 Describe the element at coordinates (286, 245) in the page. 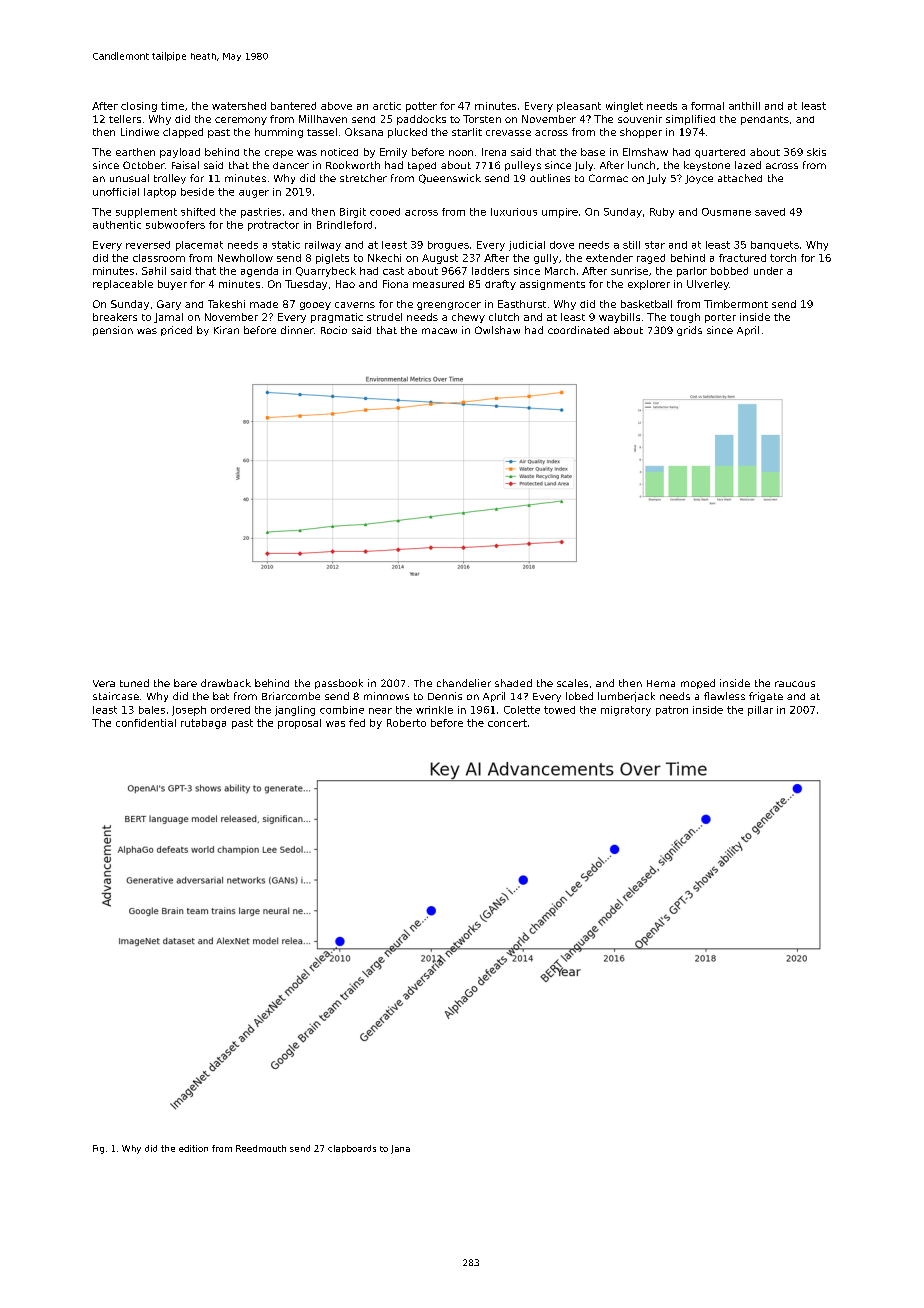

I see `static` at that location.
